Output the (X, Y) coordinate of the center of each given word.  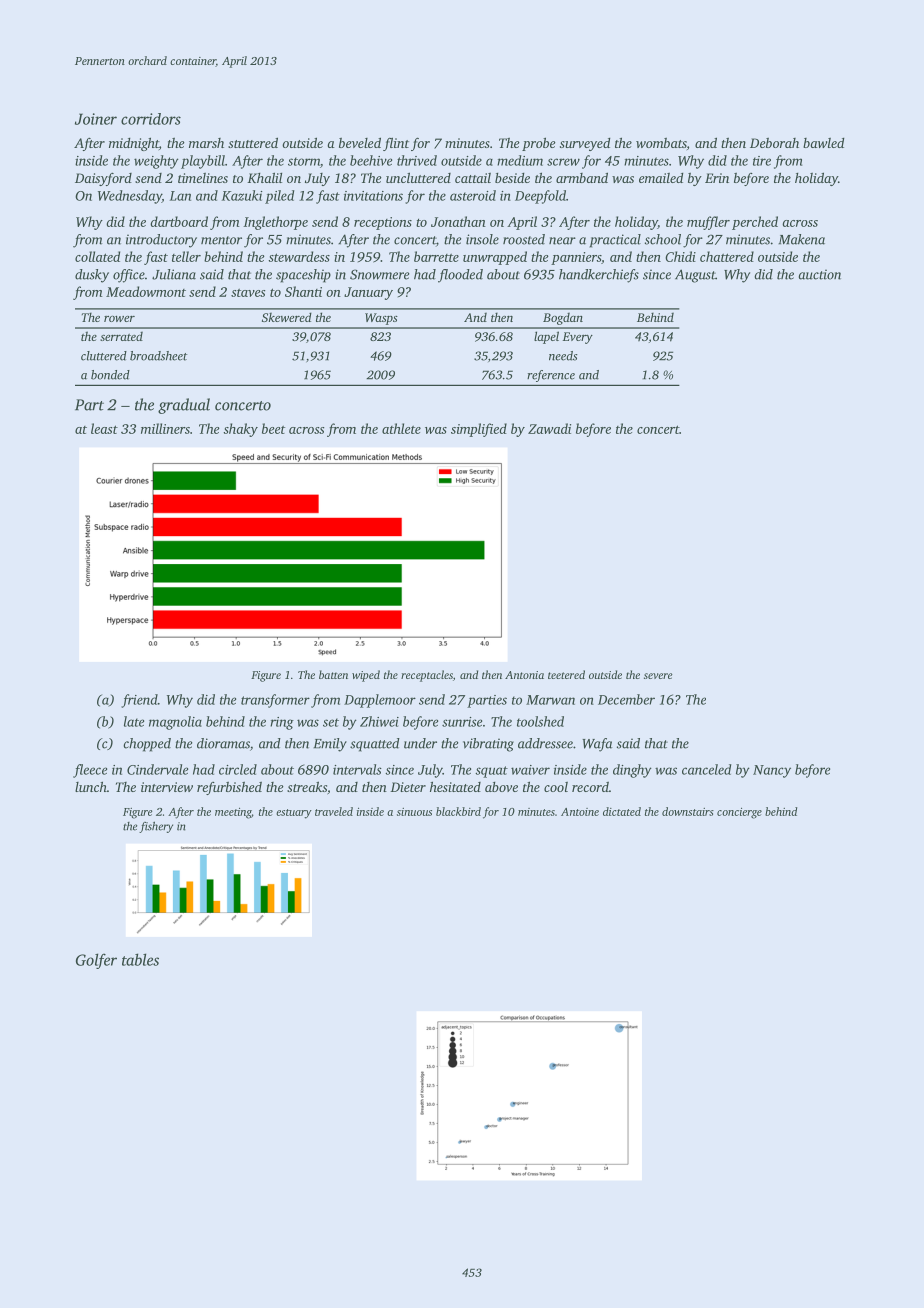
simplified (479, 430)
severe (658, 676)
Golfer (96, 961)
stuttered (253, 142)
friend (139, 701)
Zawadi (549, 428)
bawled (823, 143)
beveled (360, 142)
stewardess (299, 256)
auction (820, 274)
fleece (90, 771)
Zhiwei (379, 721)
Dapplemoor (380, 701)
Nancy (772, 771)
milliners (165, 428)
